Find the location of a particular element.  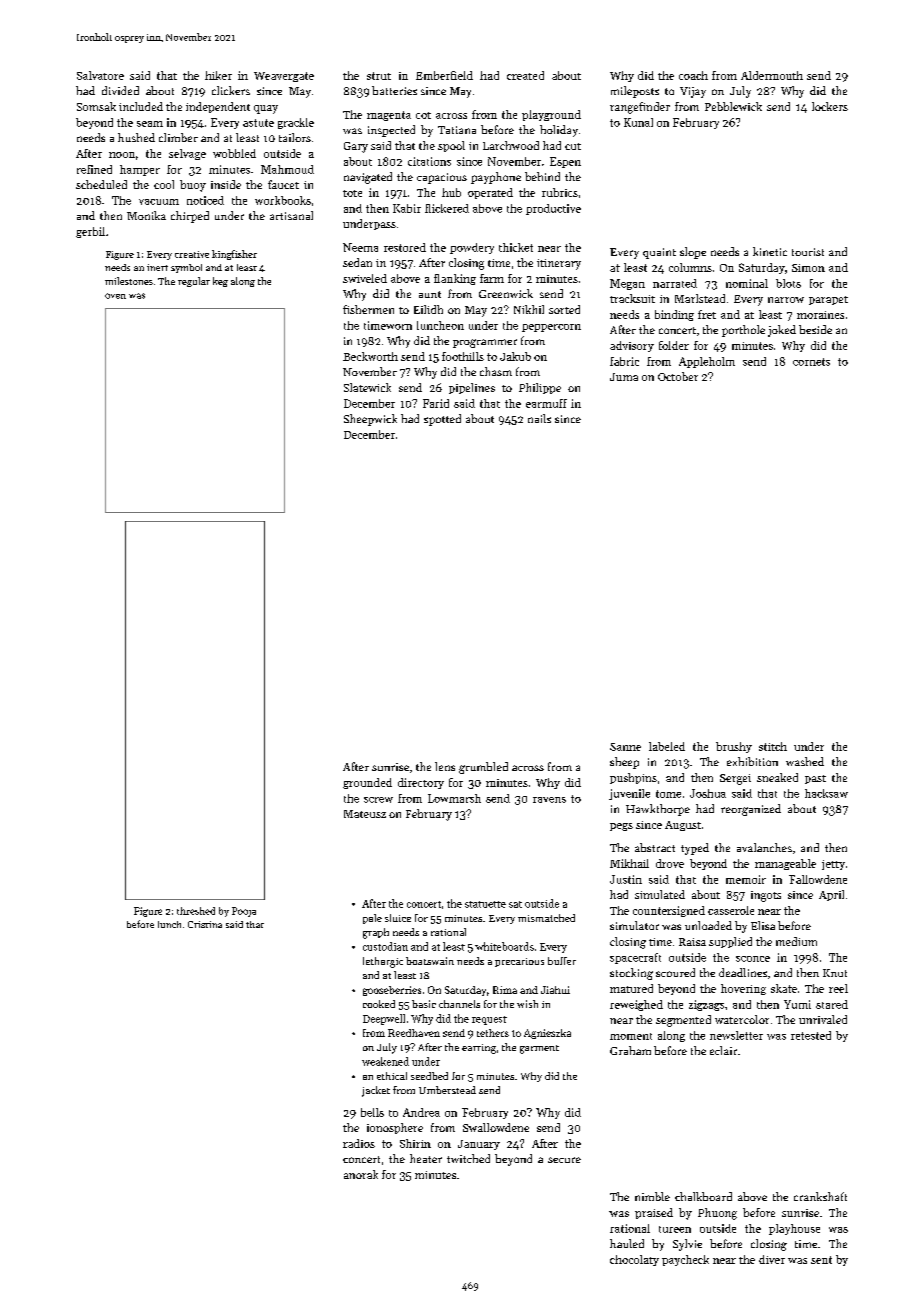

Emberfield is located at coordinates (444, 75).
